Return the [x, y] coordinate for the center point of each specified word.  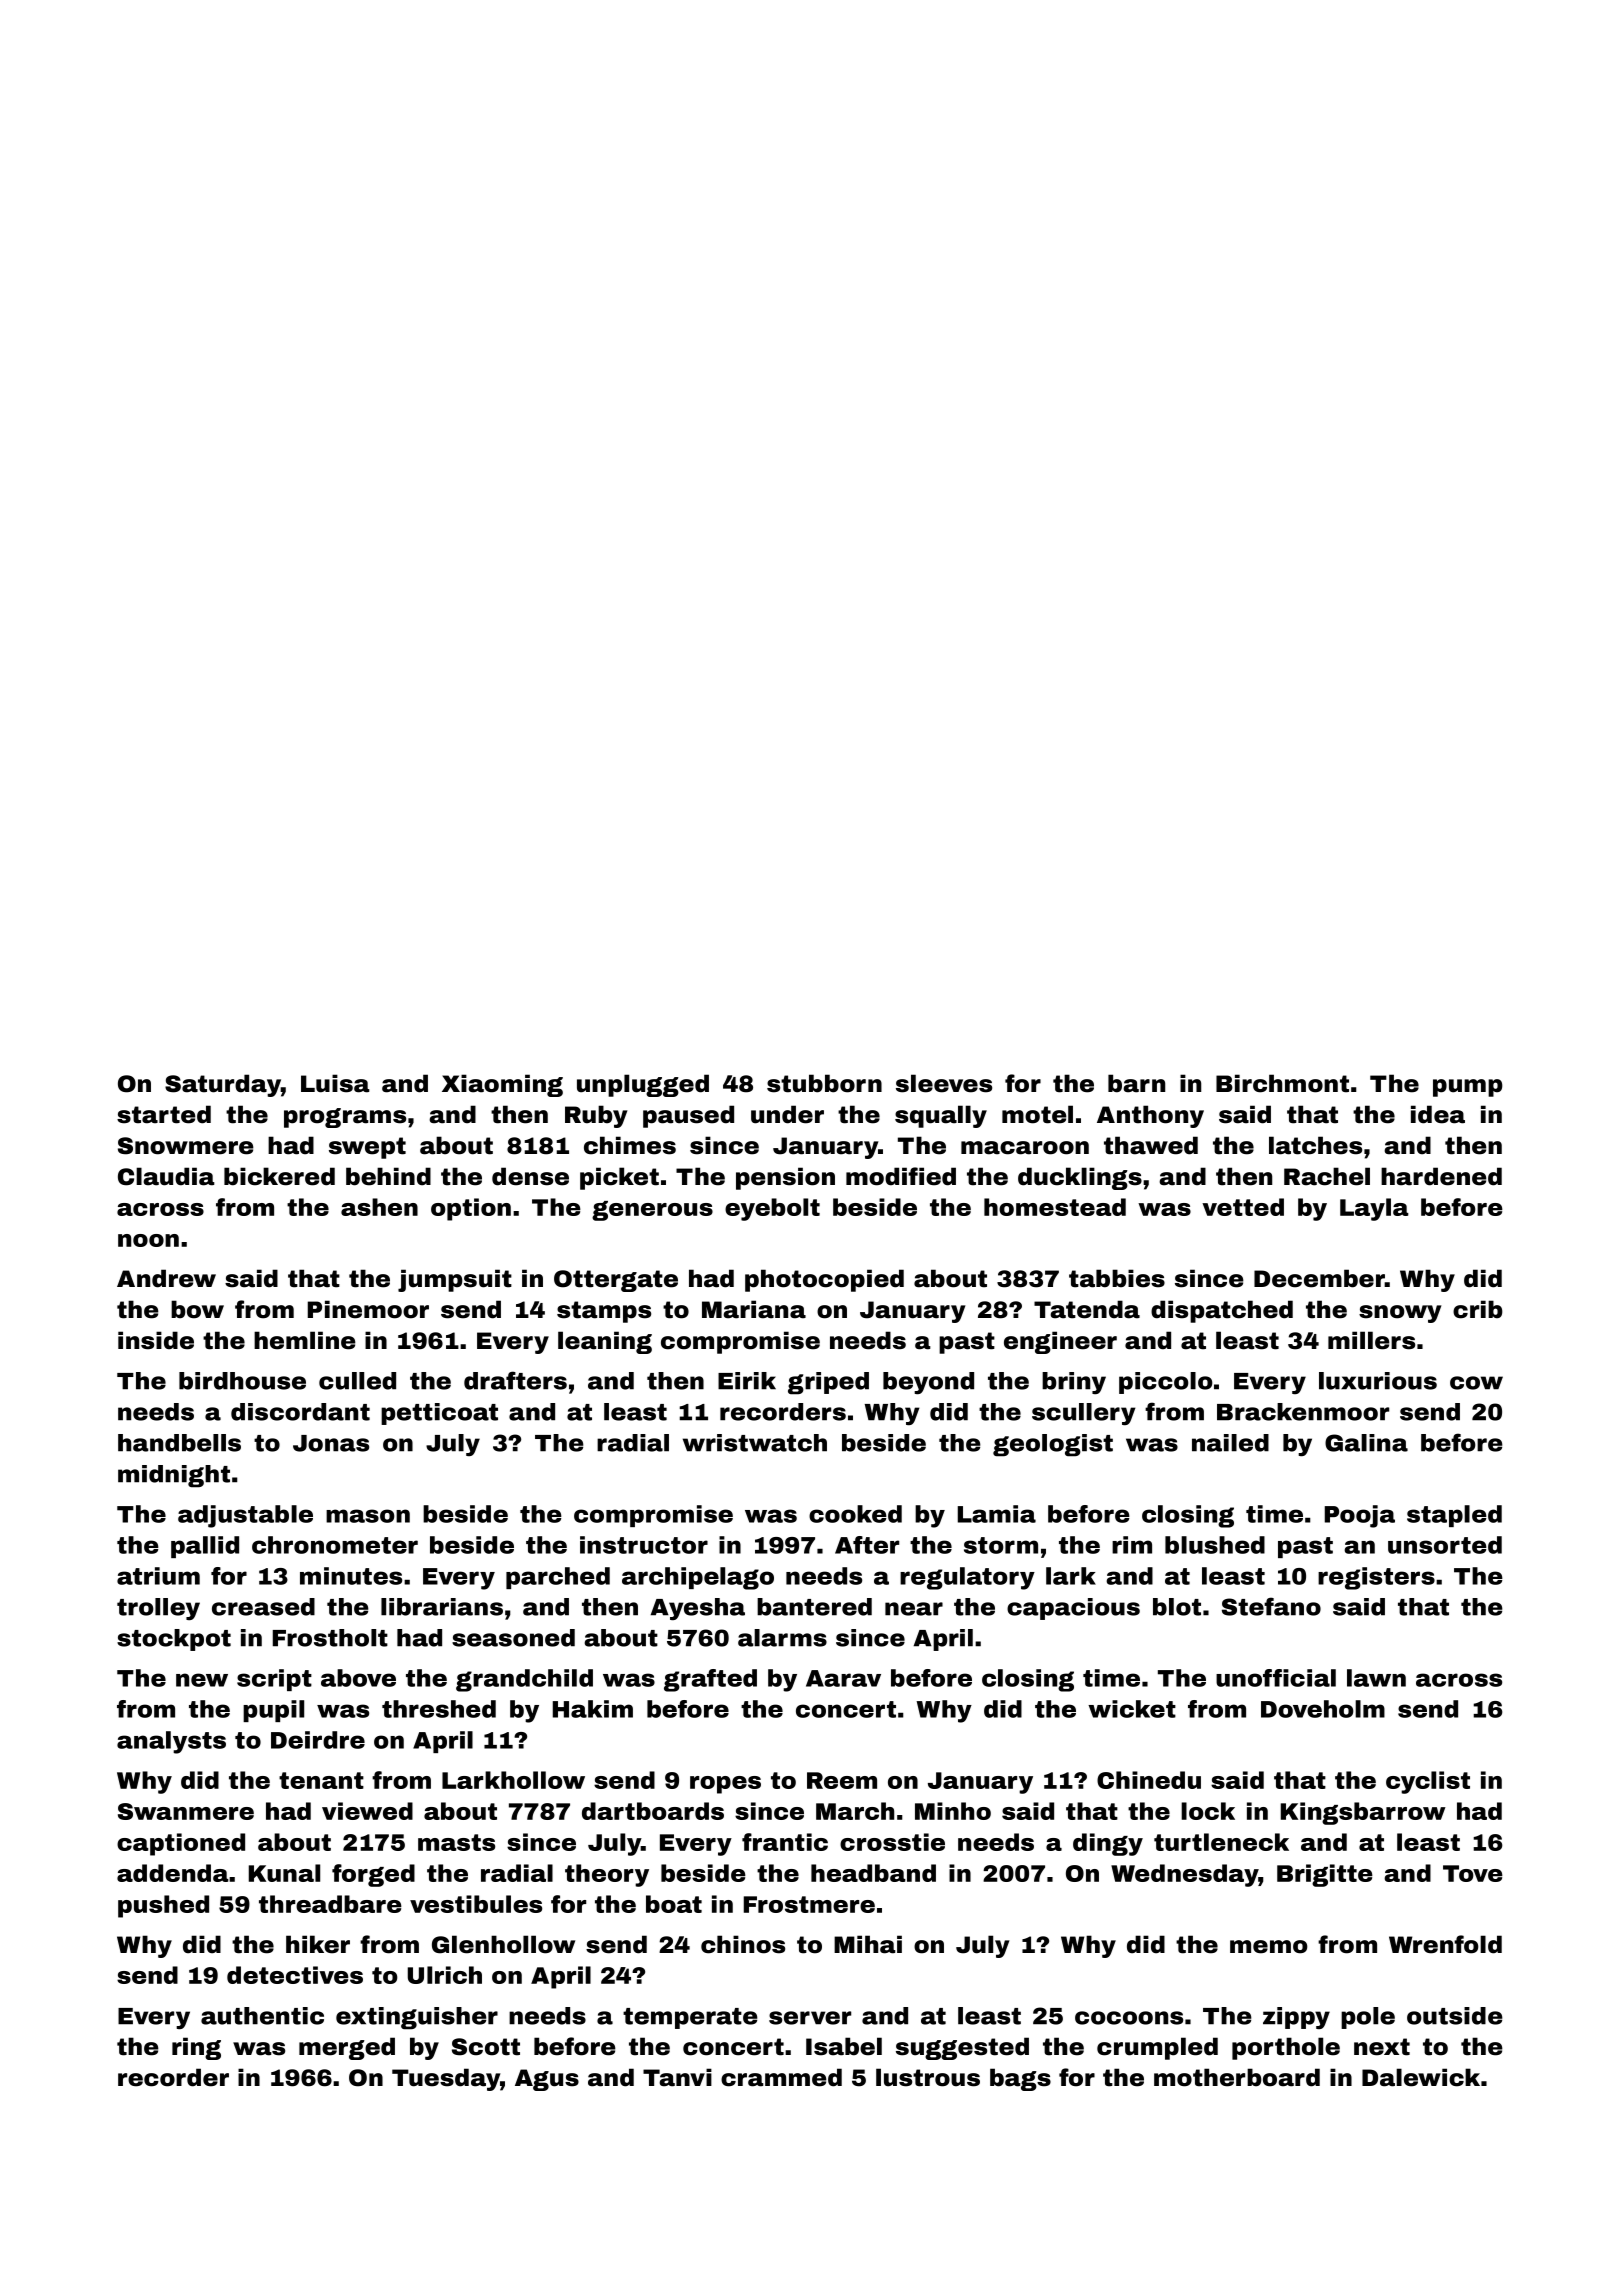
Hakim [593, 1709]
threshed [439, 1709]
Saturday [223, 1085]
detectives [295, 1975]
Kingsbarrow [1363, 1813]
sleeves [944, 1083]
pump [1468, 1088]
